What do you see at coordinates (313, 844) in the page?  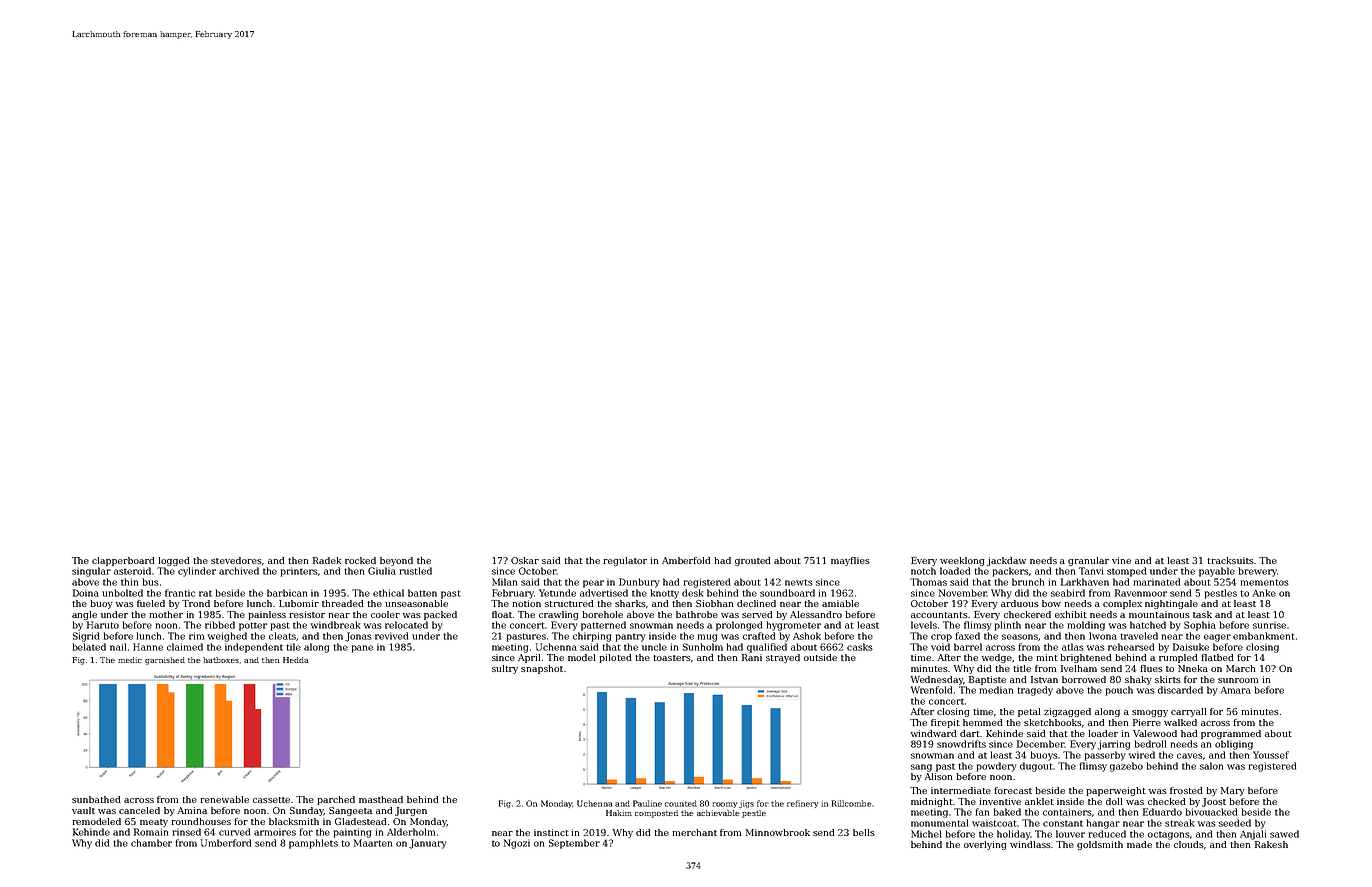 I see `pamphlets` at bounding box center [313, 844].
